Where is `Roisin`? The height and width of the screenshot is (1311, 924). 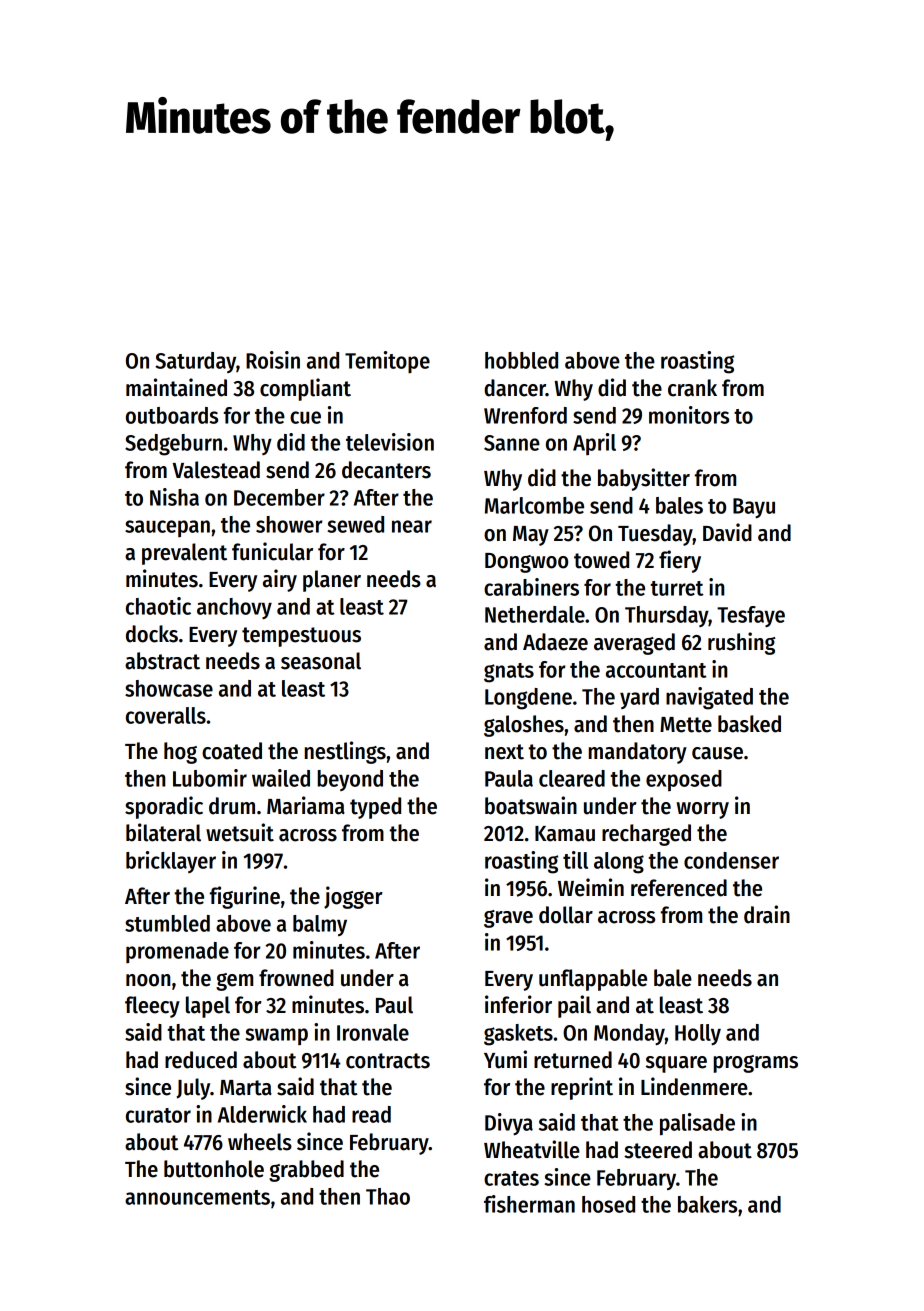
Roisin is located at coordinates (273, 360).
